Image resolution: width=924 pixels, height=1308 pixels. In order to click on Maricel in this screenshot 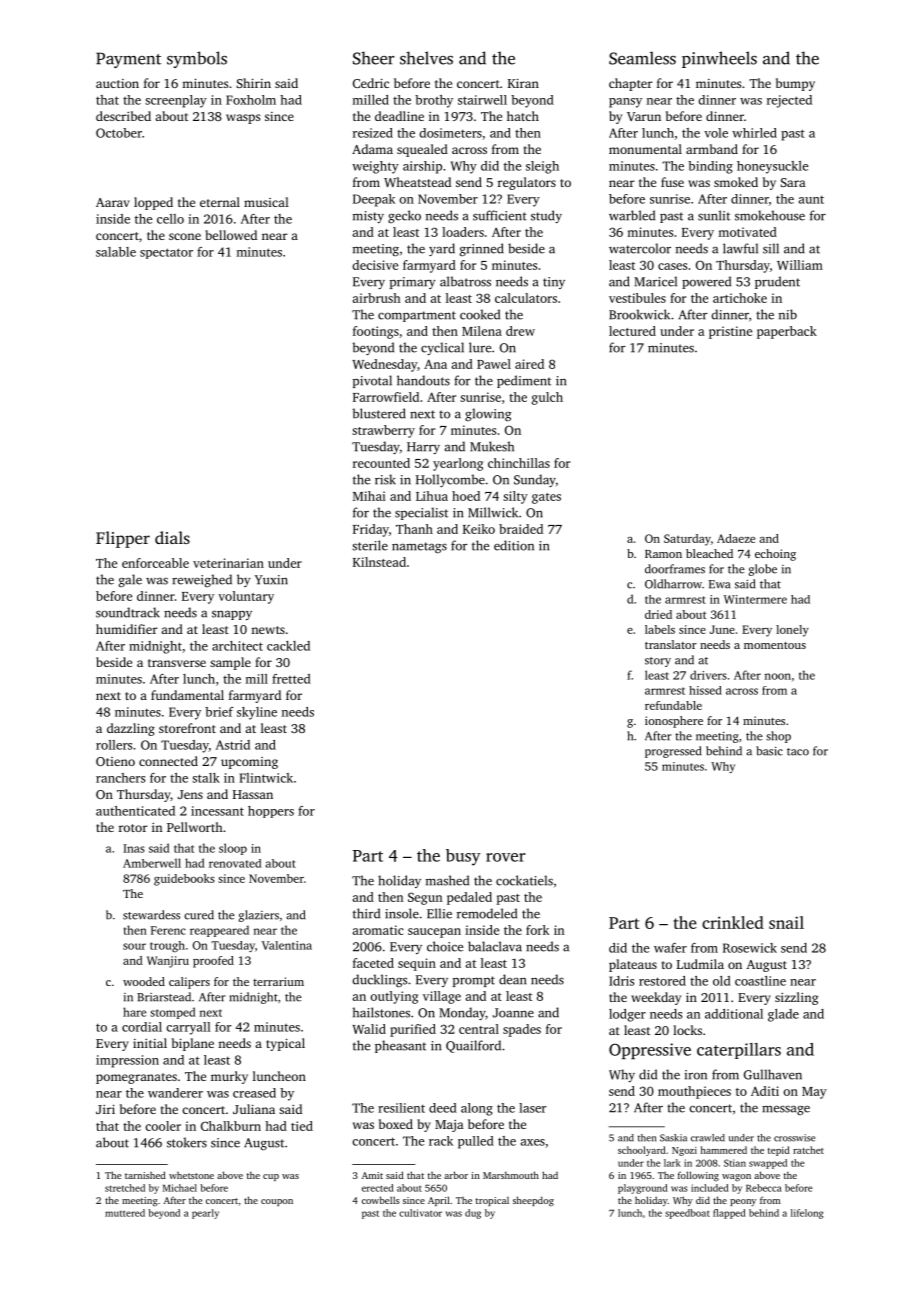, I will do `click(655, 281)`.
